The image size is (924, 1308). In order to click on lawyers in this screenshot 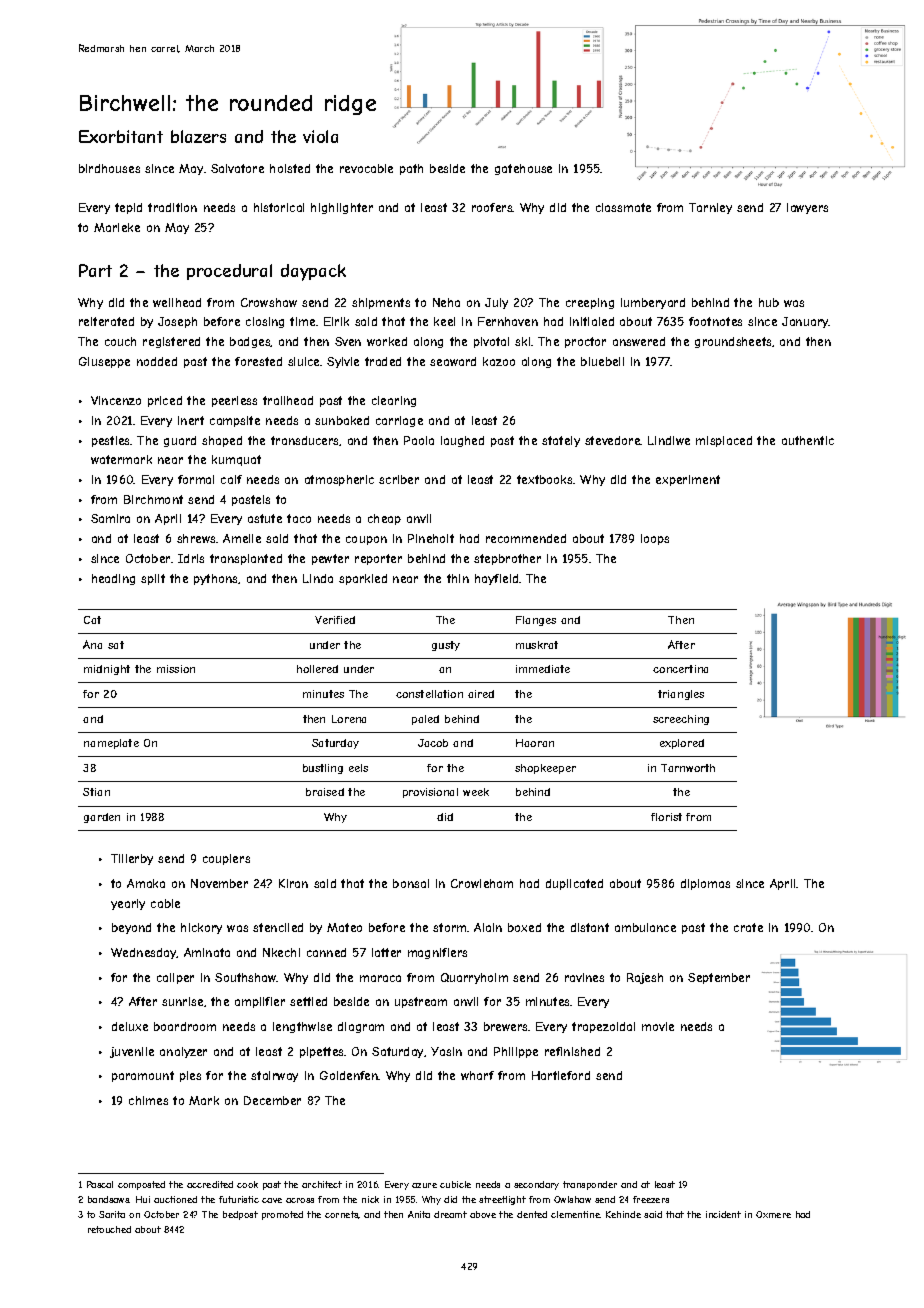, I will do `click(807, 208)`.
